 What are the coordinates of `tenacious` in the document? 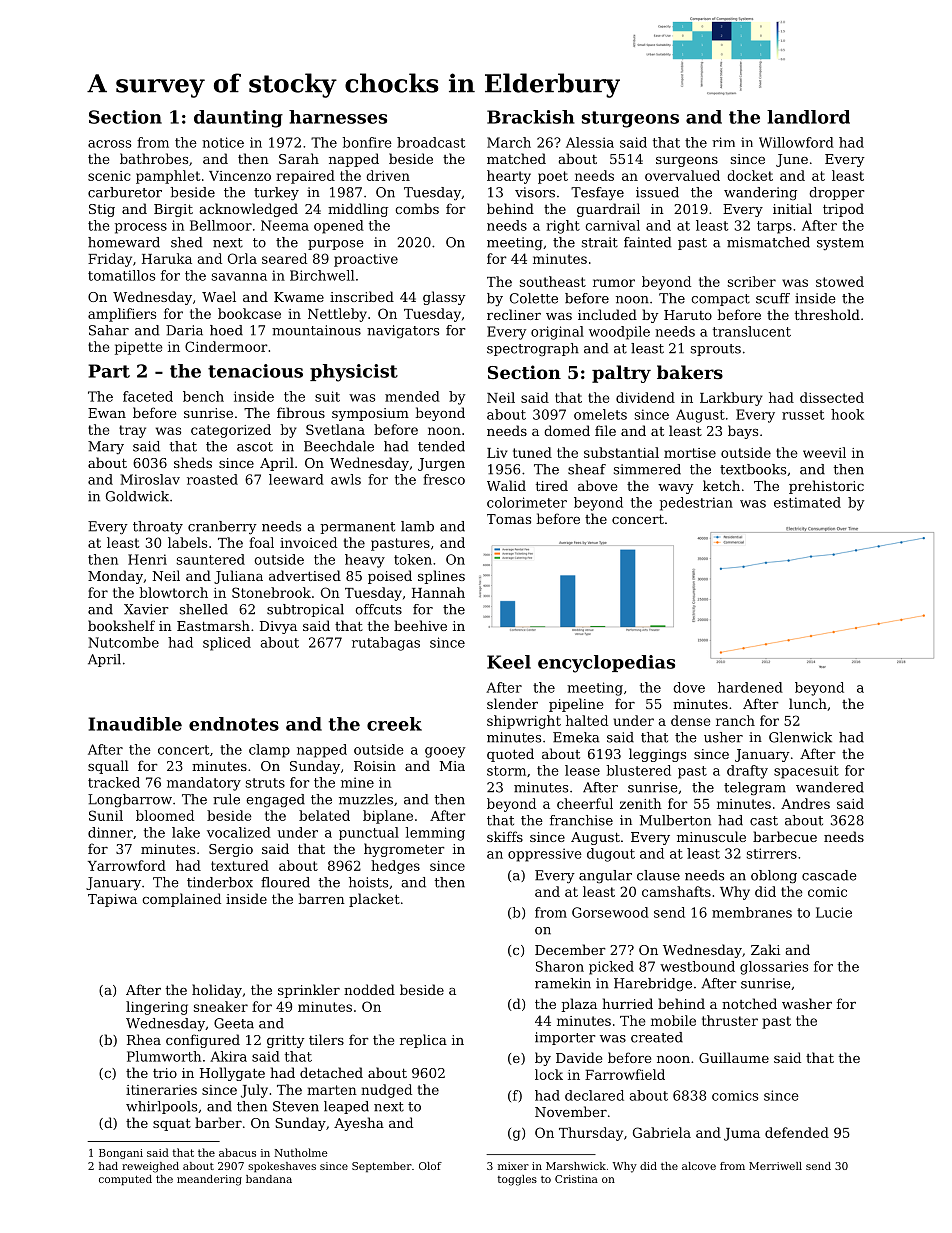 It's located at (255, 371).
